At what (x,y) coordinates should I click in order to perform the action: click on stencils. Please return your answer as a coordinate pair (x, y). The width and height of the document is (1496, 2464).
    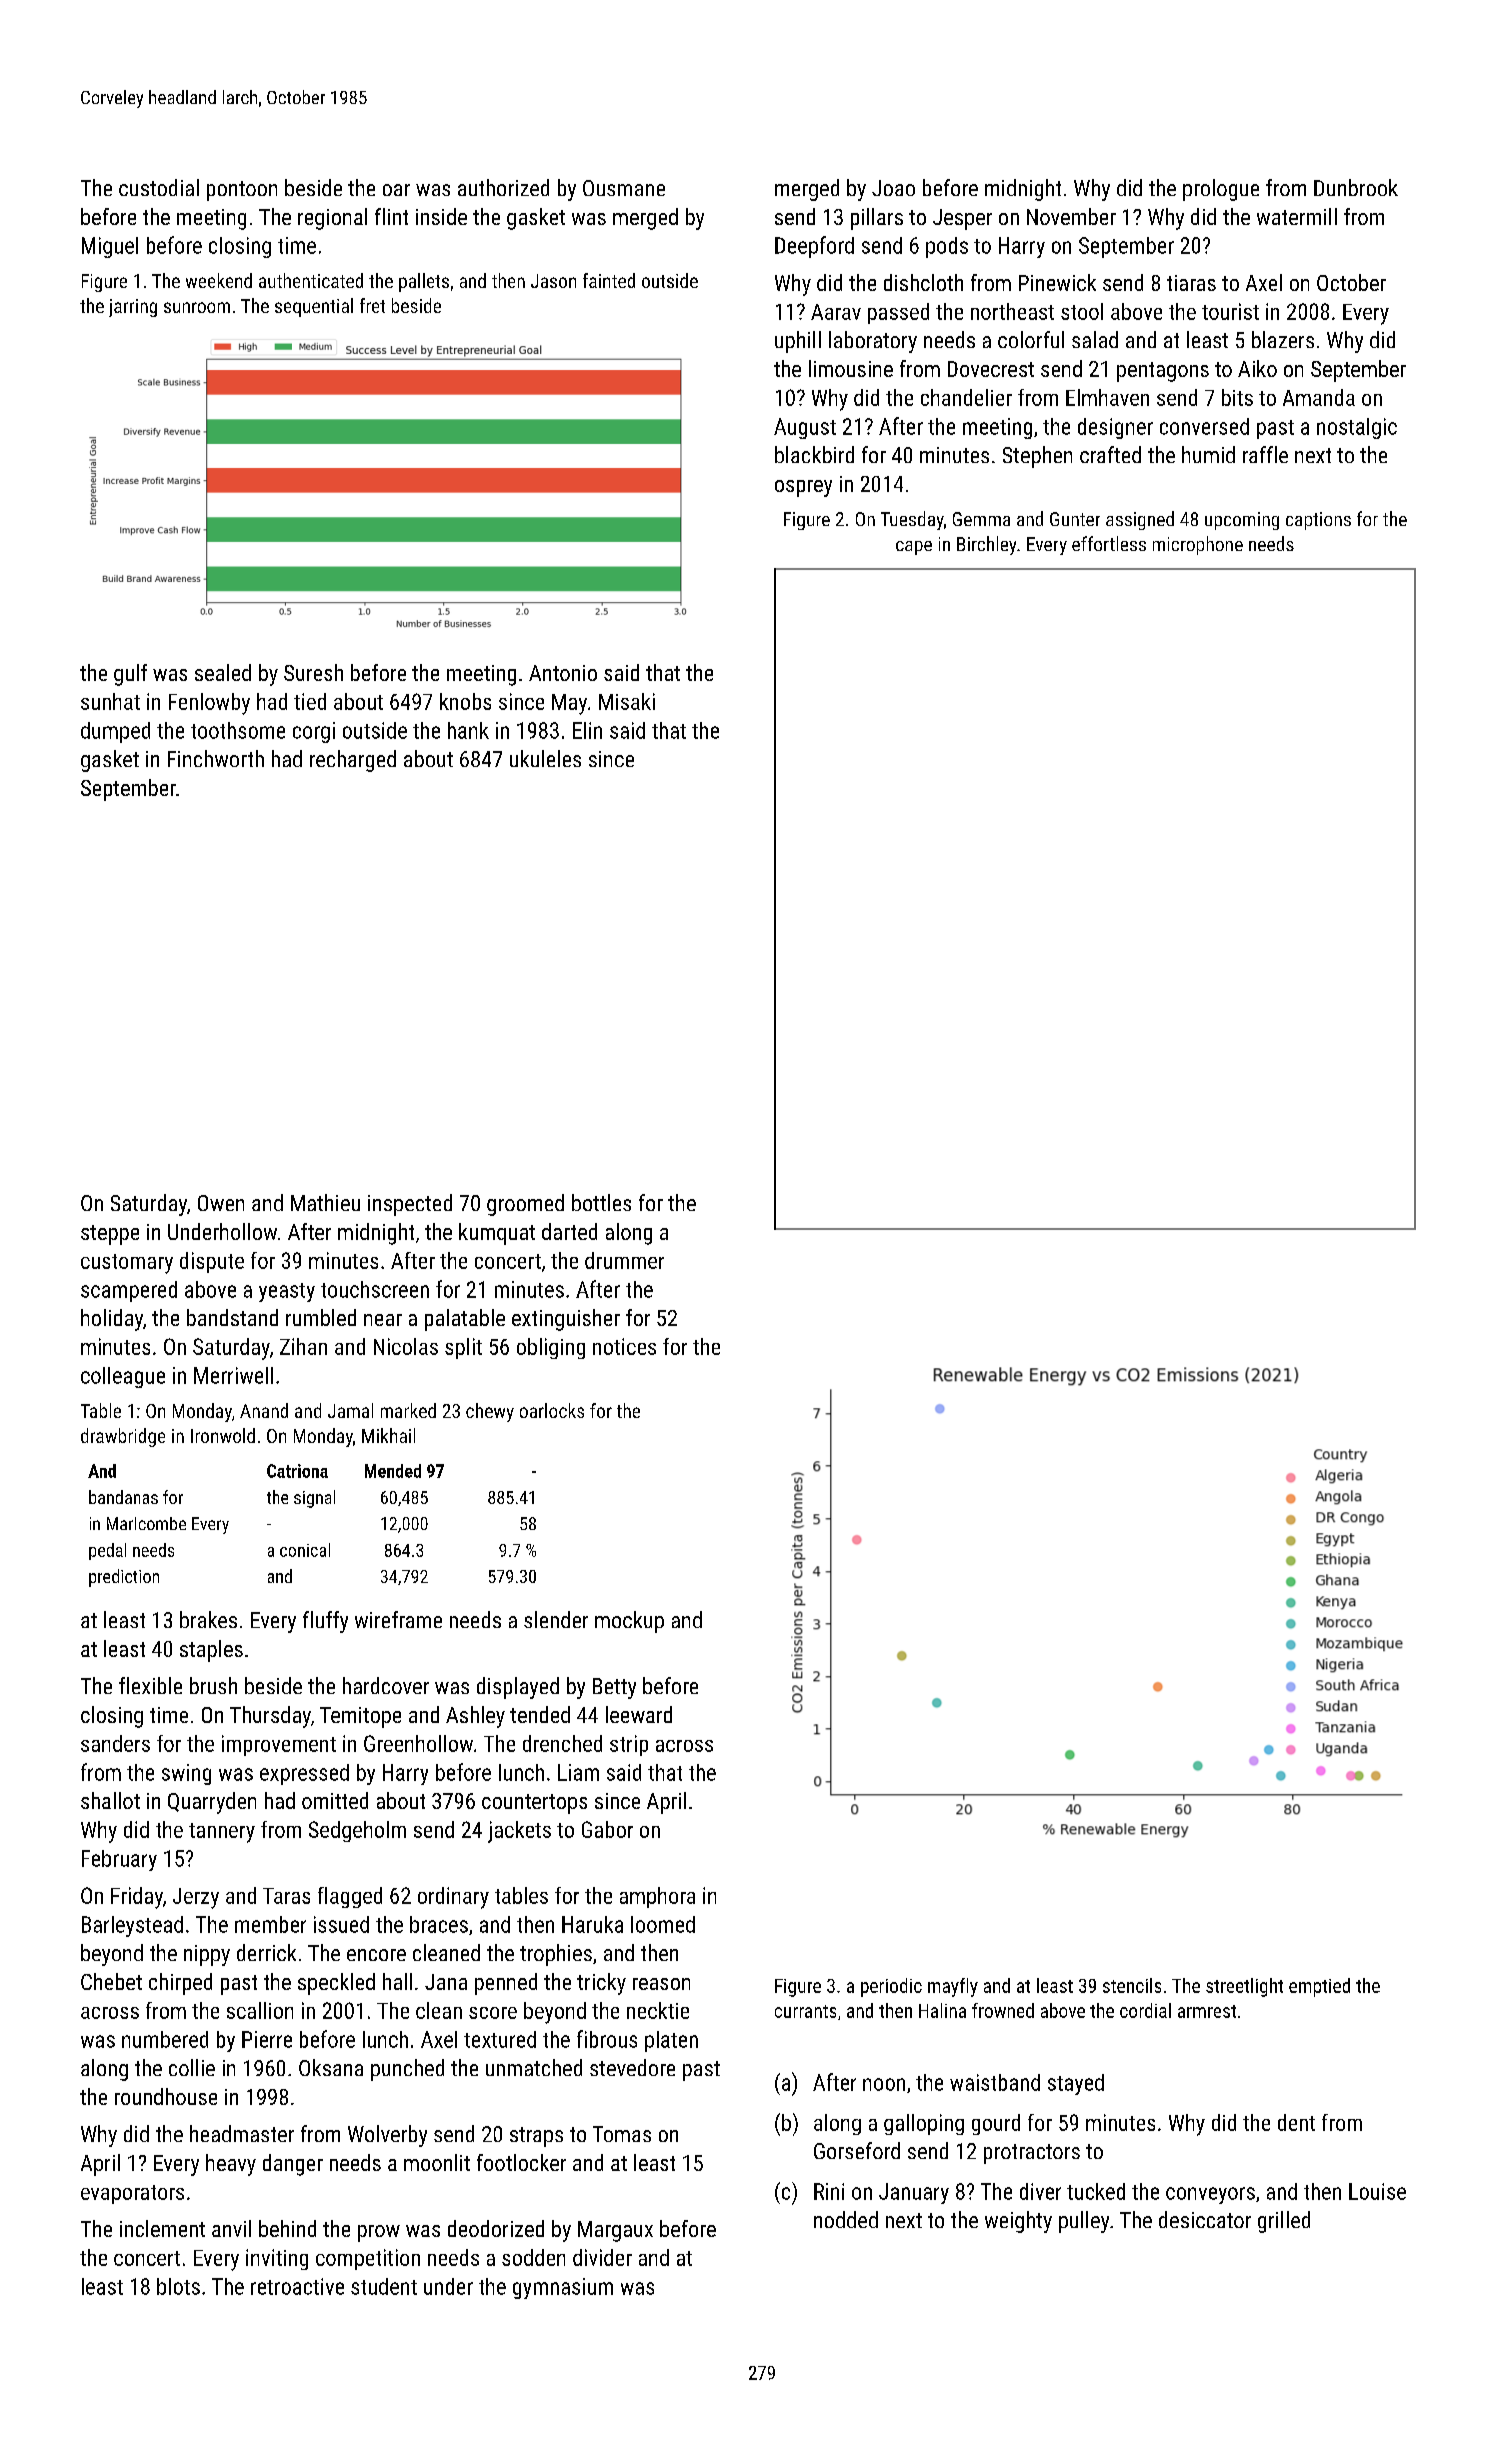
    Looking at the image, I should click on (1132, 1985).
